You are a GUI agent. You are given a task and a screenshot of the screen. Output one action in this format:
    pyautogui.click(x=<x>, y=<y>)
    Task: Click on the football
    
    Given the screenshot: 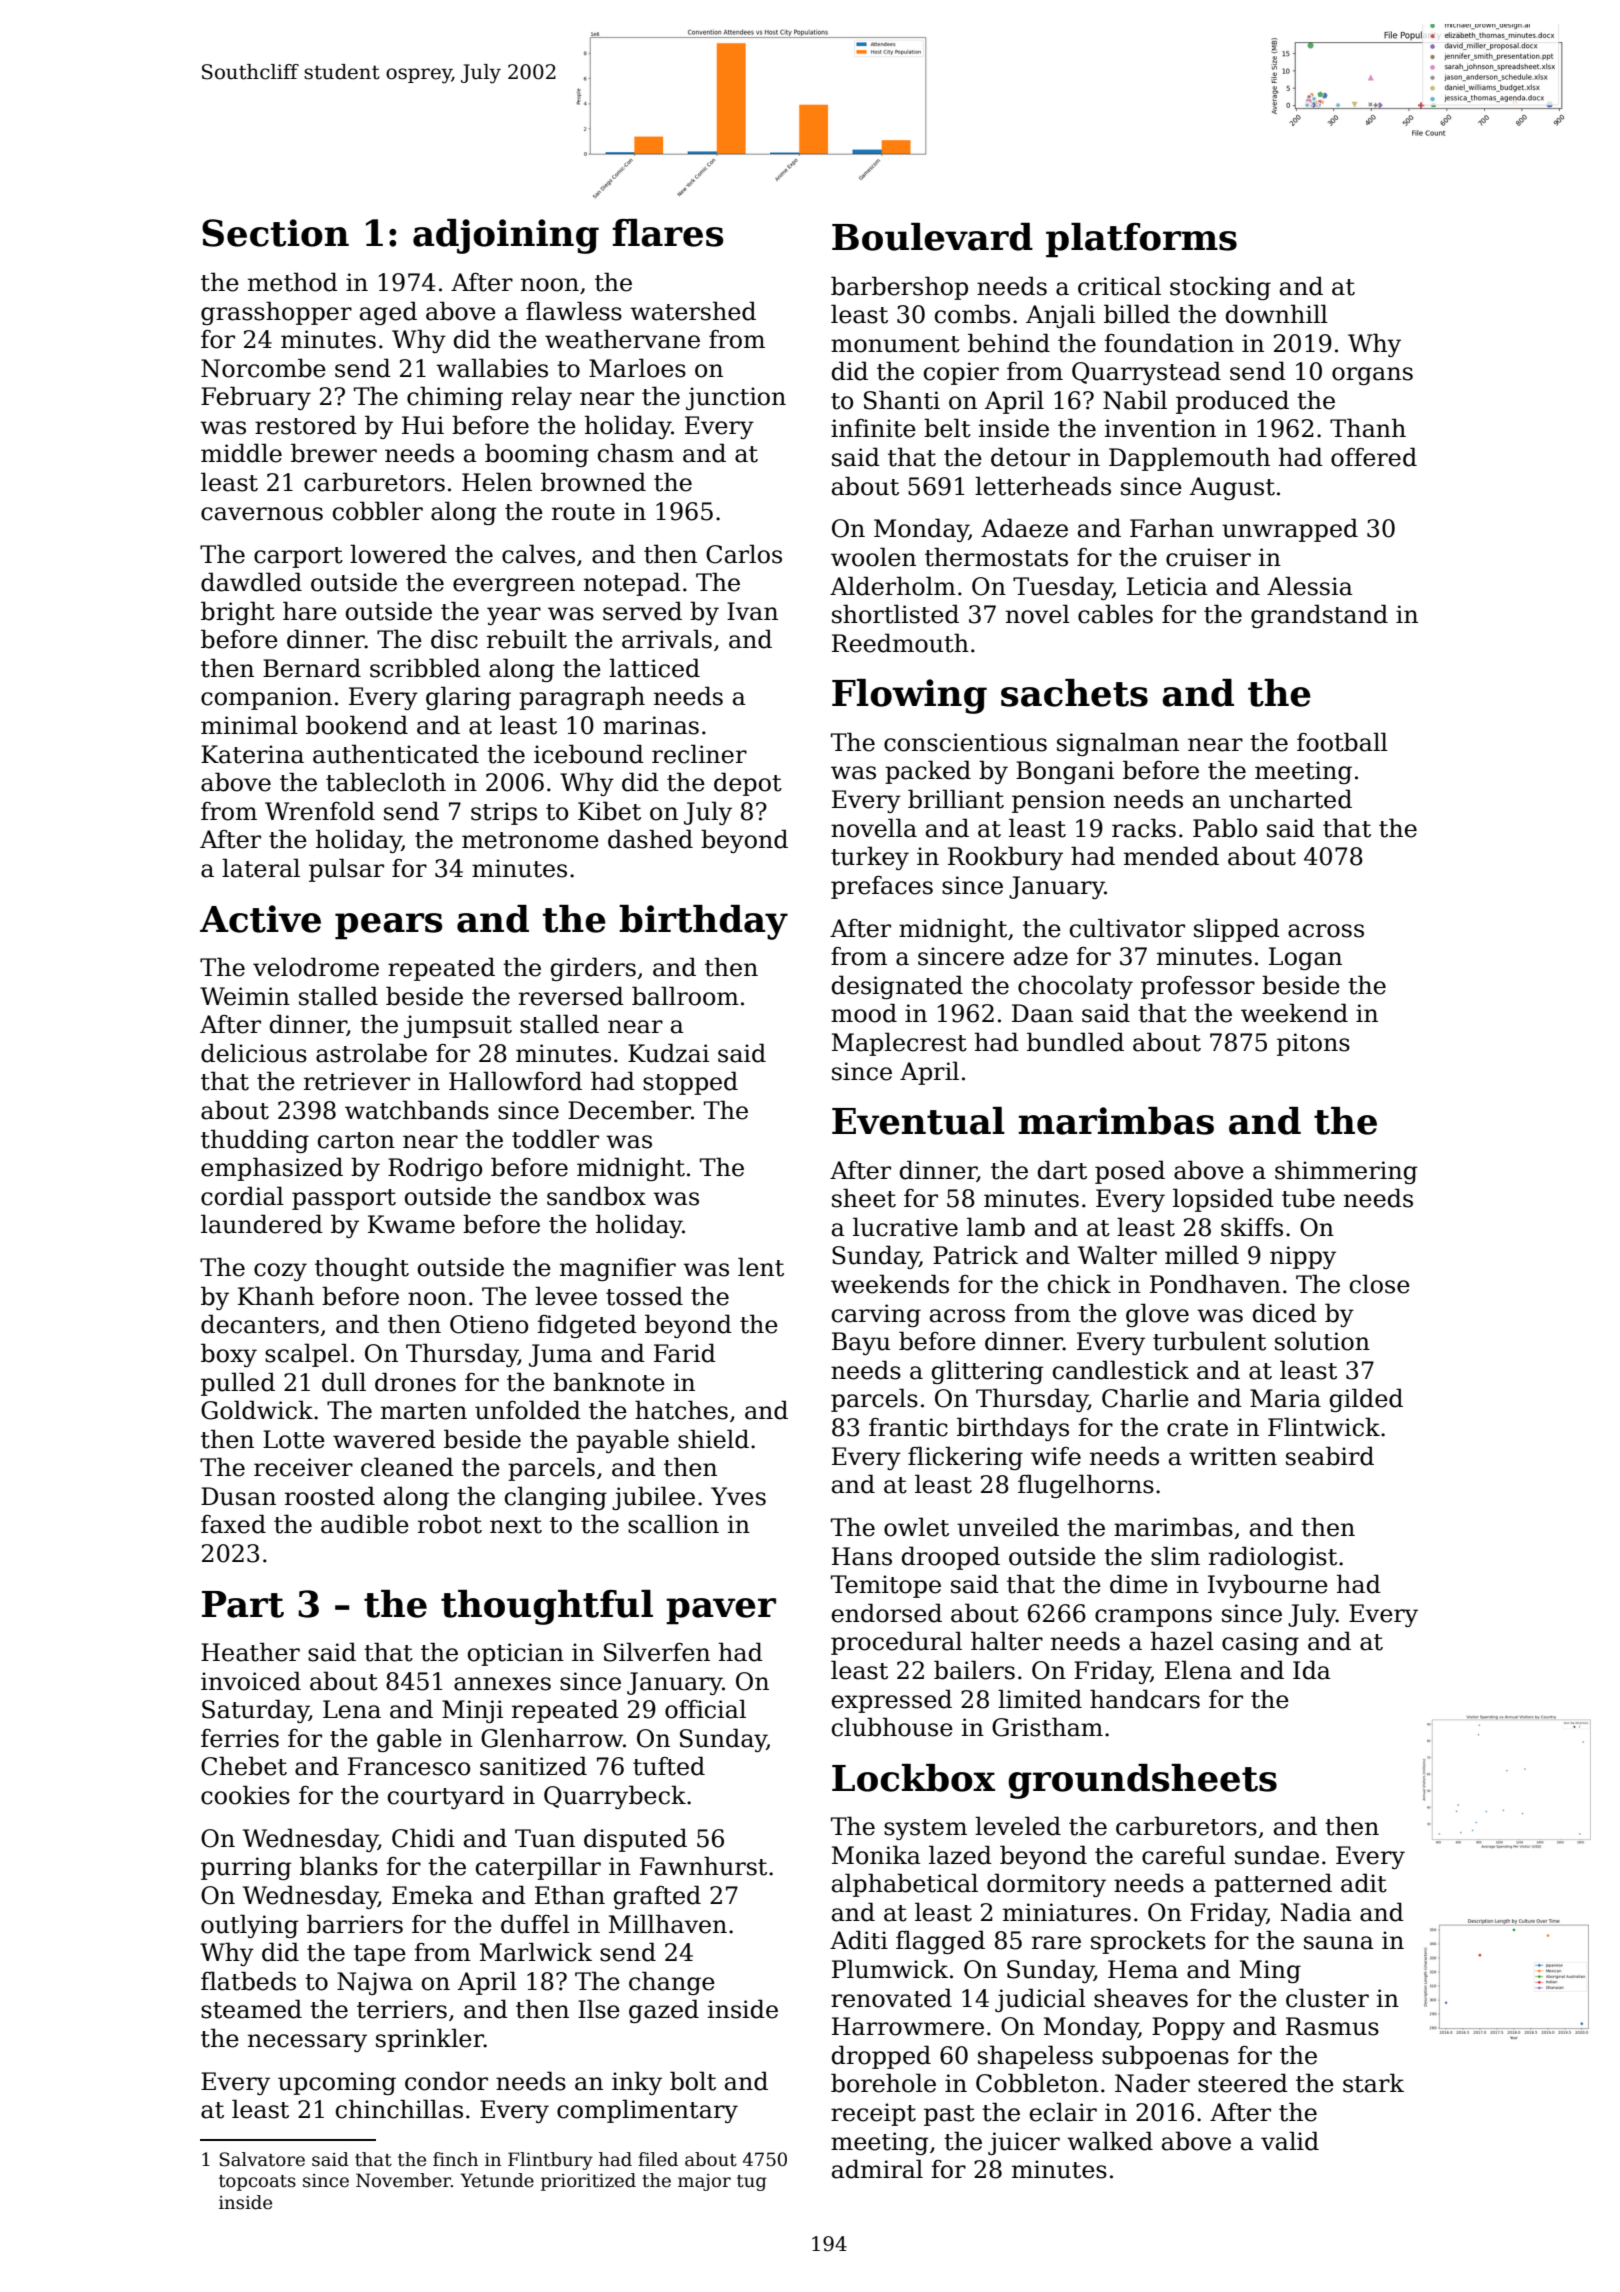 What is the action you would take?
    pyautogui.click(x=1342, y=742)
